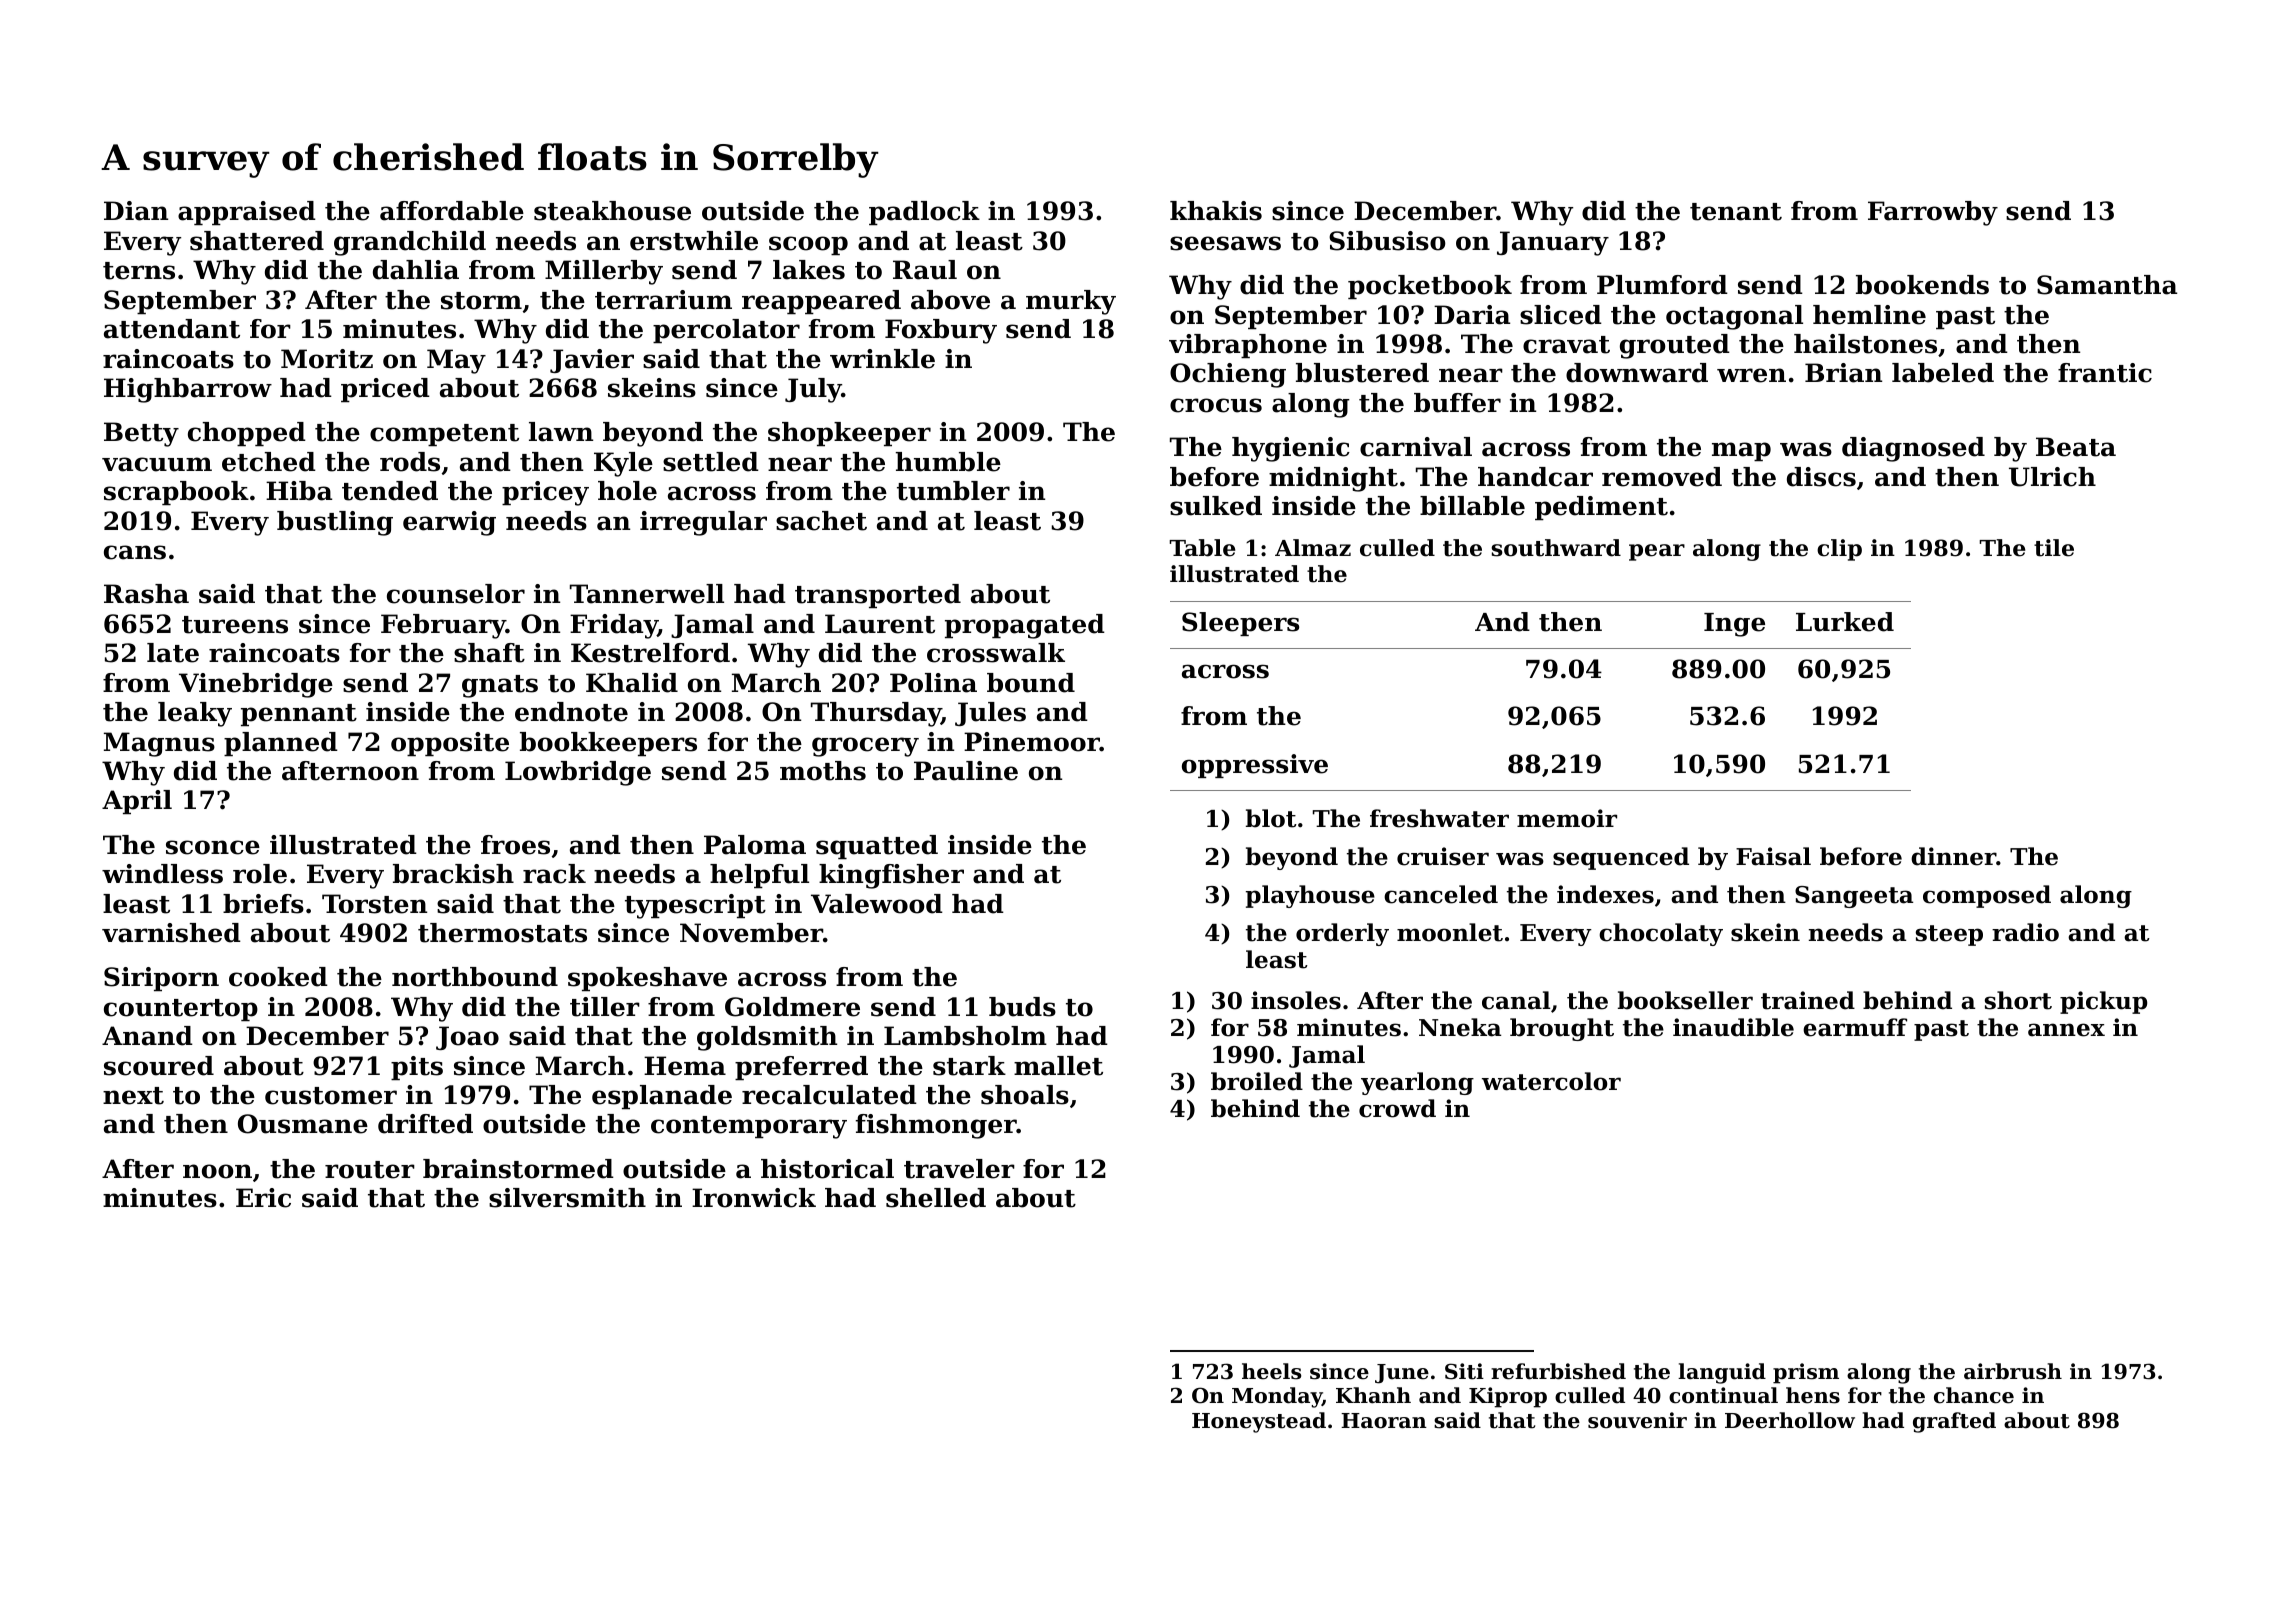 The width and height of the document is (2292, 1620). Describe the element at coordinates (924, 213) in the document. I see `padlock` at that location.
